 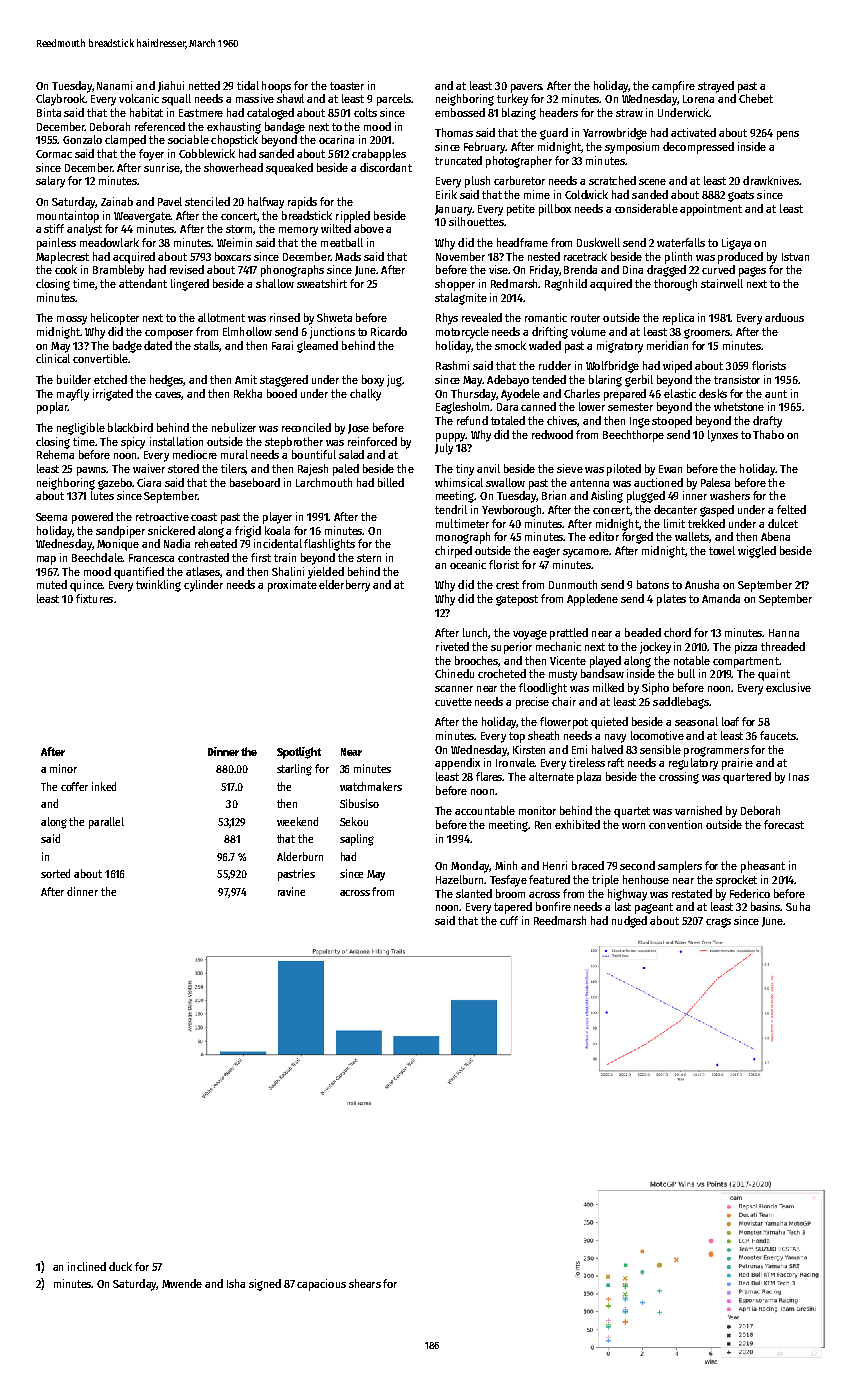 I want to click on crags, so click(x=718, y=923).
